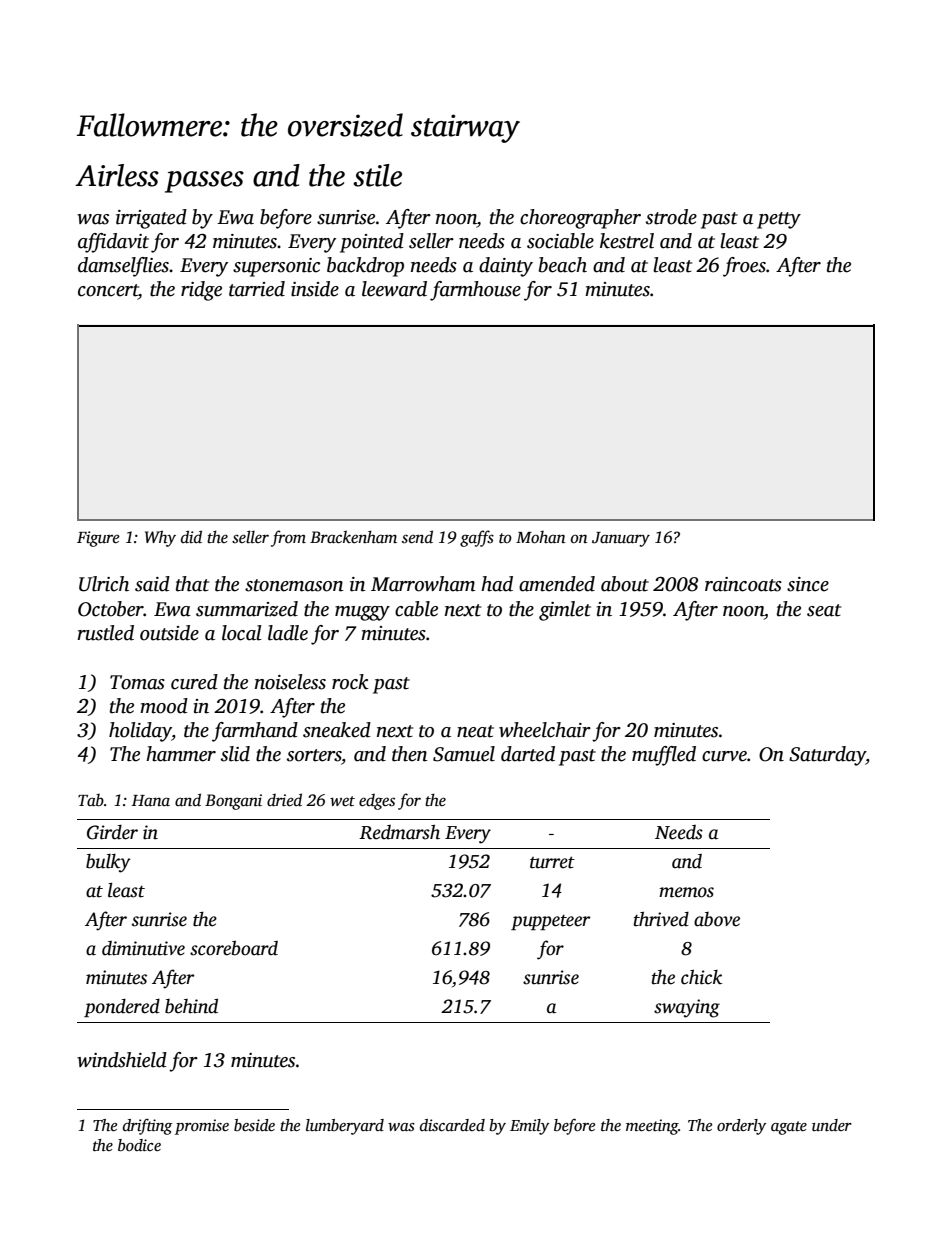  I want to click on Redmarsh, so click(399, 832).
